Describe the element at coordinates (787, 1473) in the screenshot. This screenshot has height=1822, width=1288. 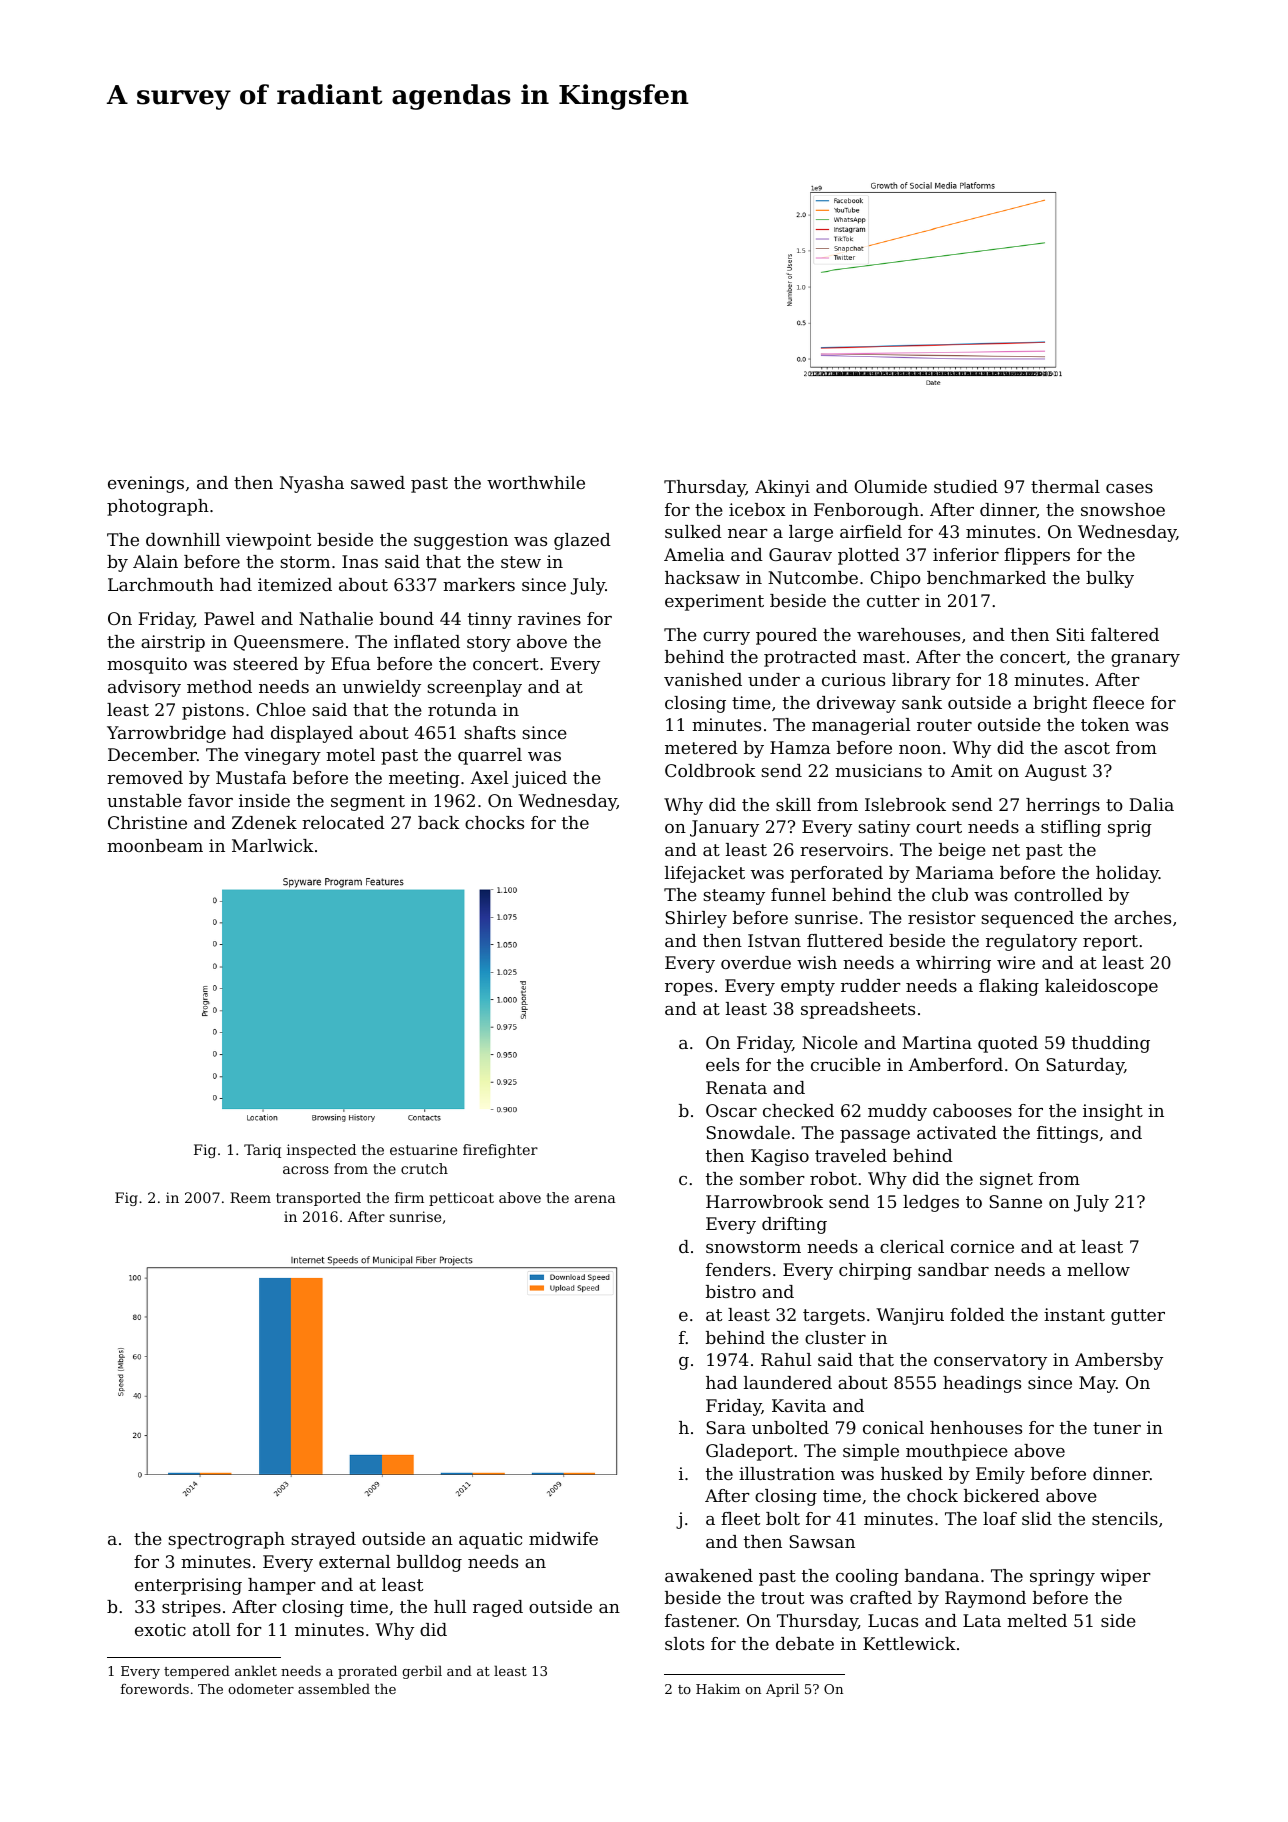
I see `illustration` at that location.
